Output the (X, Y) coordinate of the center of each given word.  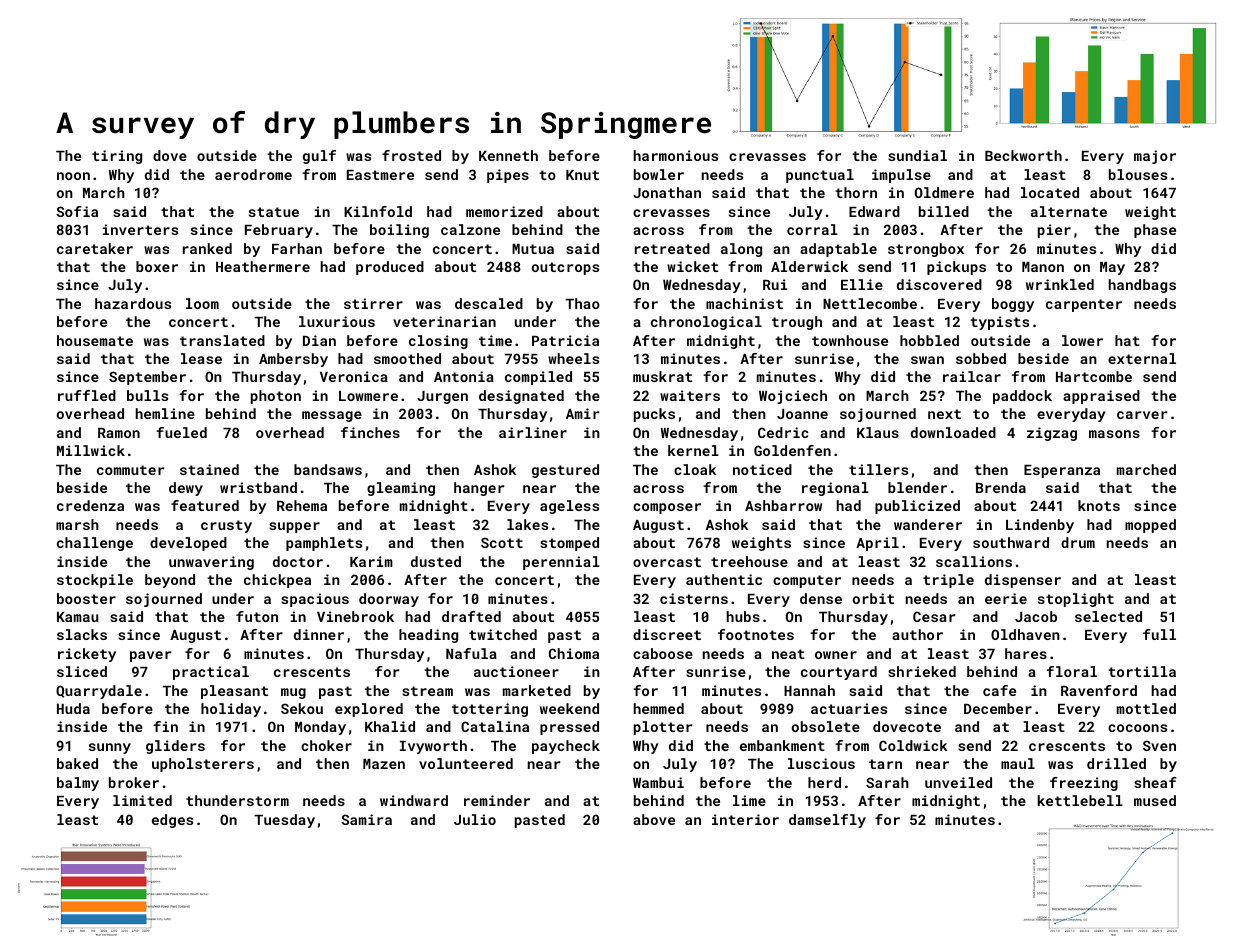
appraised (1101, 397)
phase (1155, 231)
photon (276, 397)
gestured (565, 471)
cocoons (1137, 728)
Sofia (77, 211)
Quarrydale (99, 692)
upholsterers (203, 765)
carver (1142, 415)
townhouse (850, 340)
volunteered (466, 763)
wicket (692, 266)
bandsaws (328, 469)
